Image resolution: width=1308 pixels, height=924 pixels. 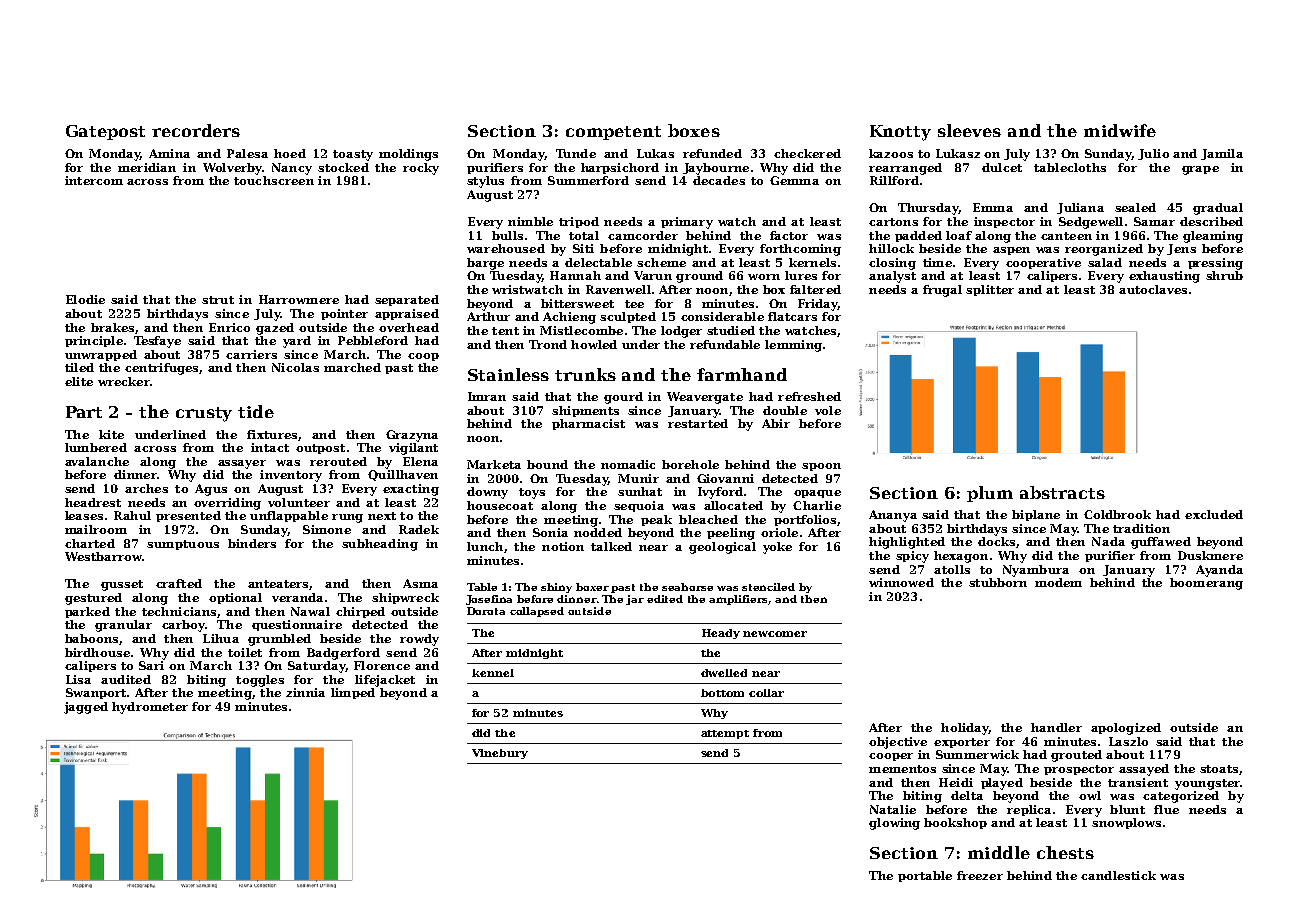 What do you see at coordinates (500, 754) in the screenshot?
I see `Vinebury` at bounding box center [500, 754].
